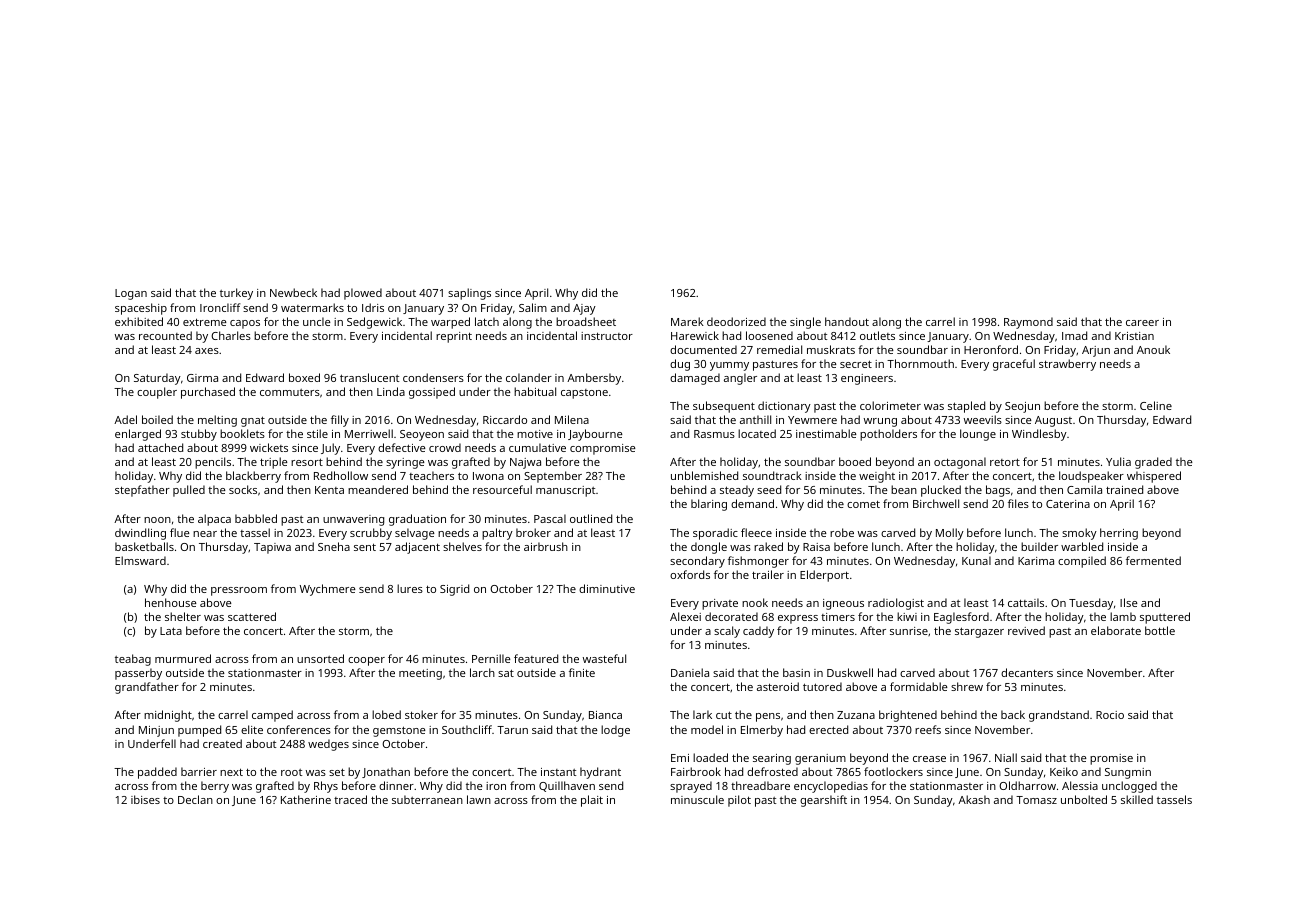 Image resolution: width=1308 pixels, height=924 pixels. What do you see at coordinates (141, 309) in the image?
I see `spaceship` at bounding box center [141, 309].
